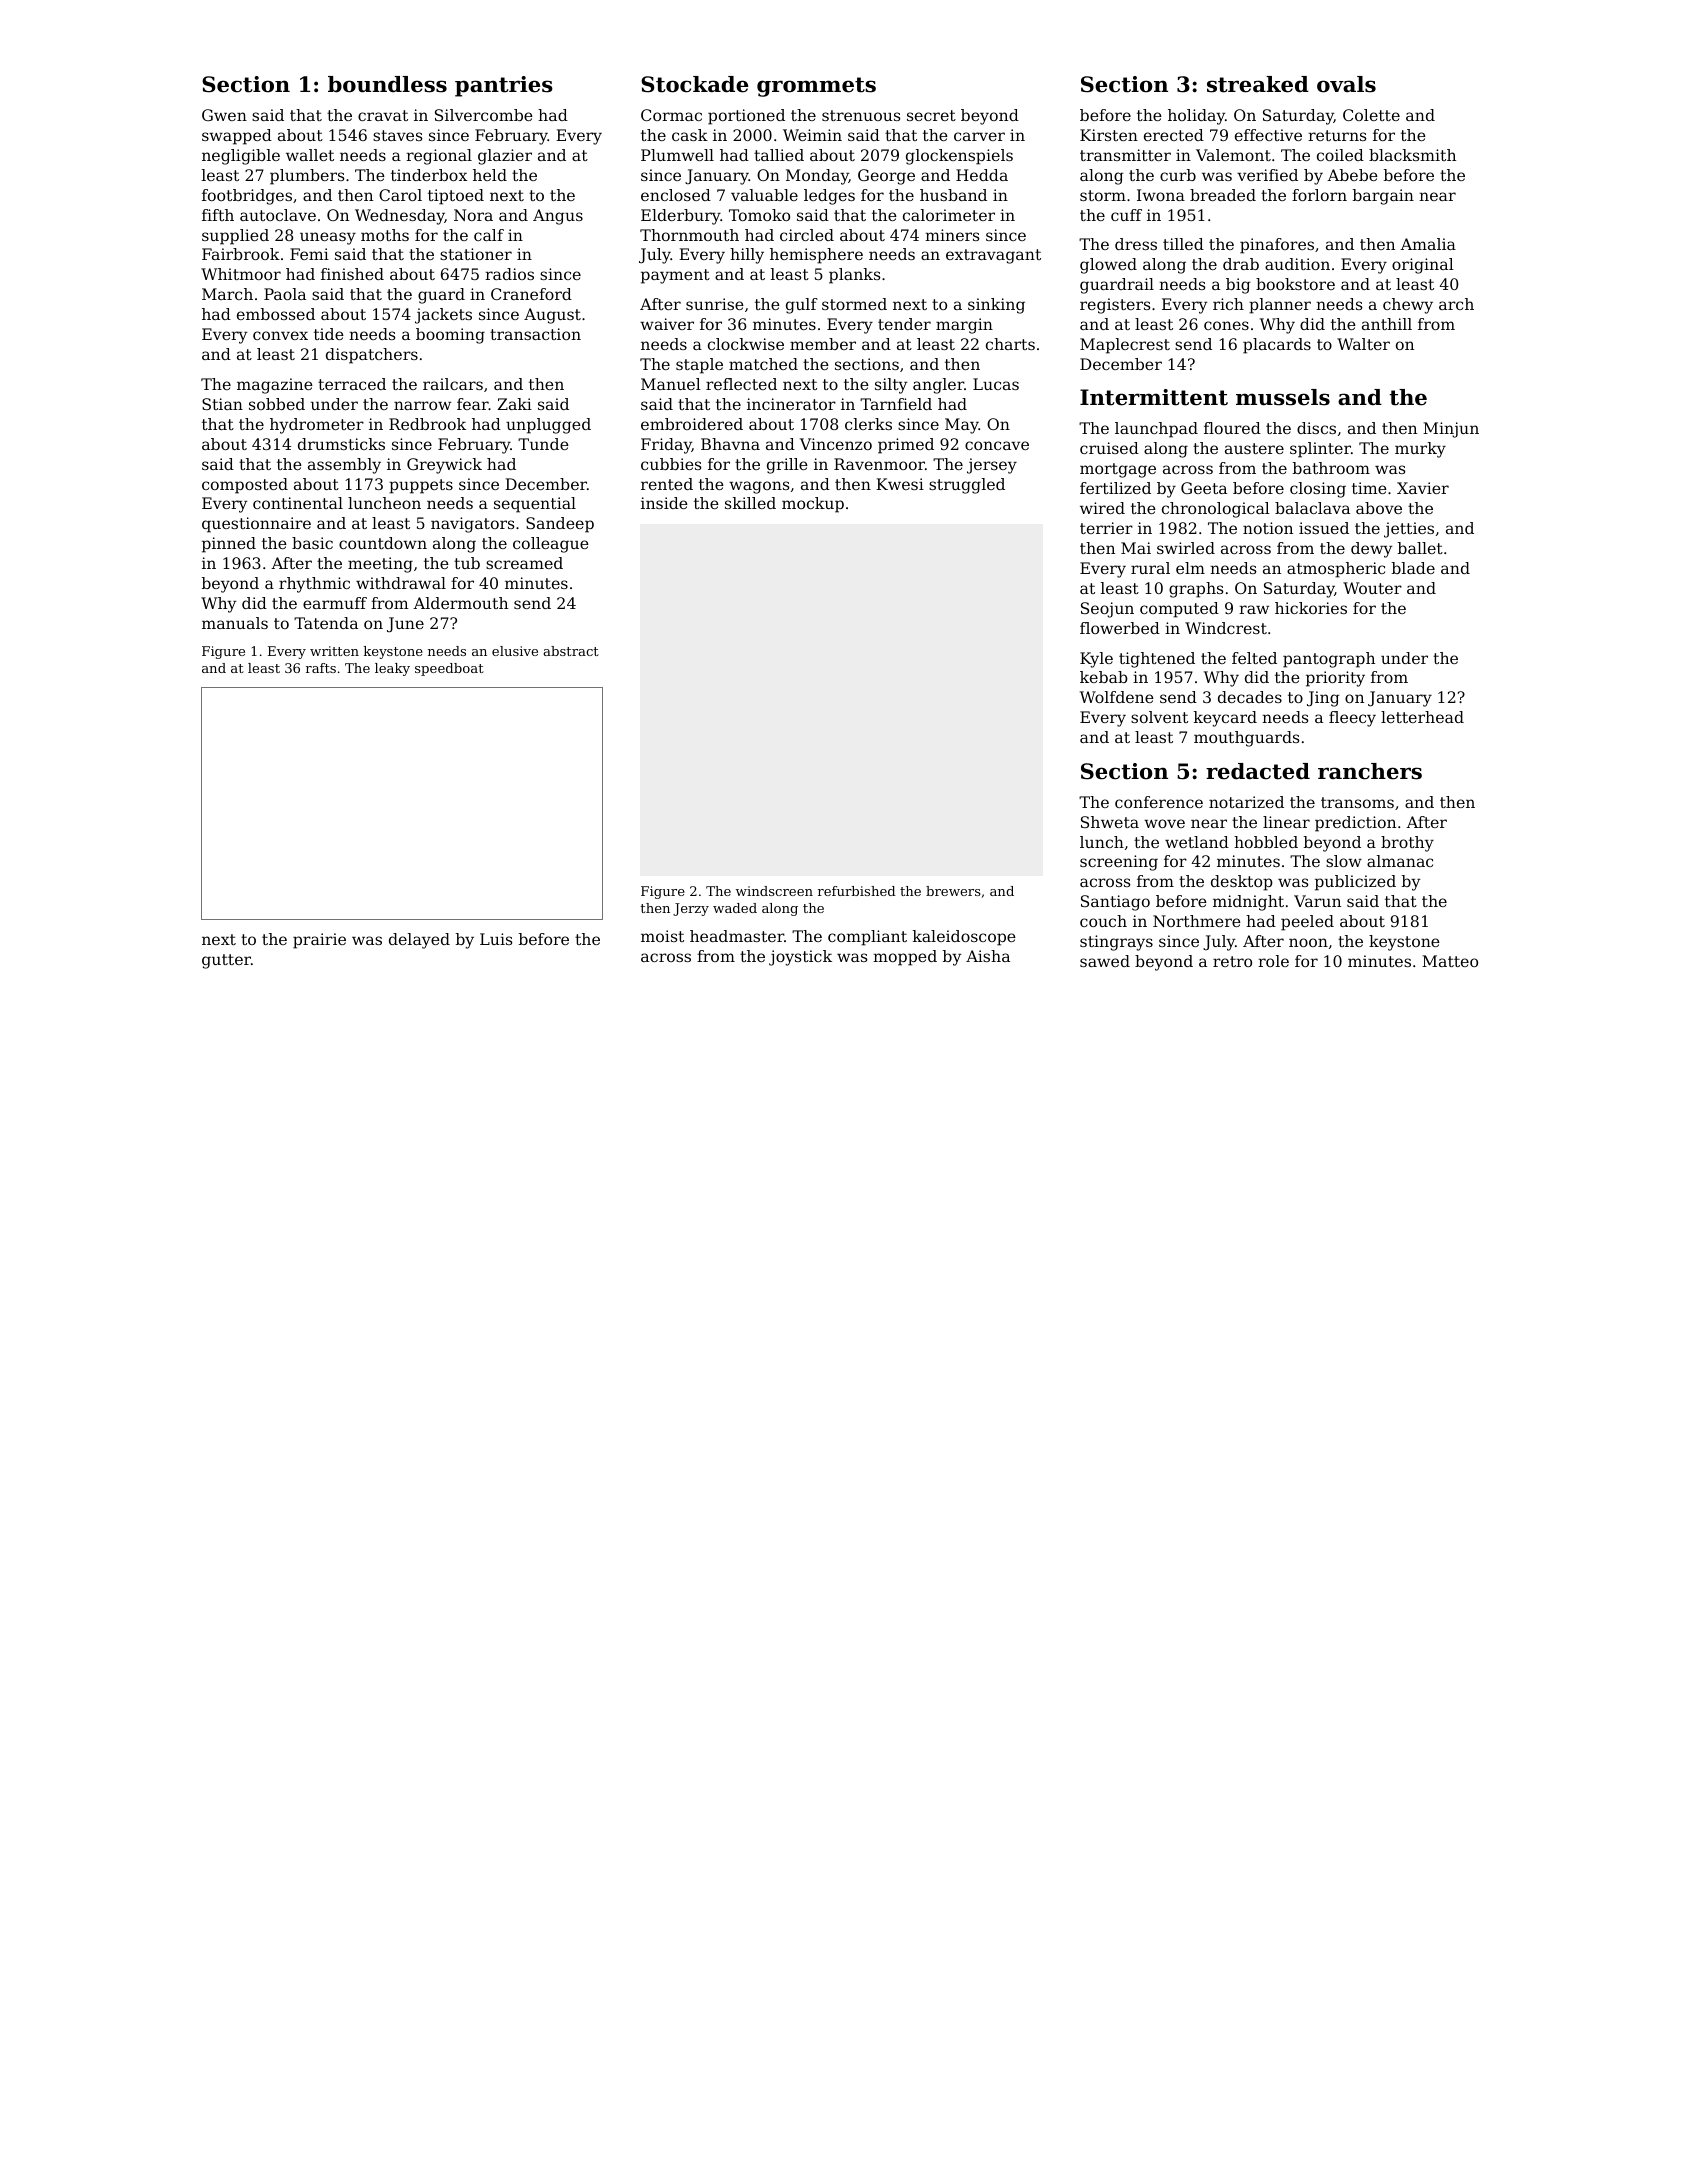 This screenshot has height=2178, width=1683. I want to click on grommets, so click(816, 87).
